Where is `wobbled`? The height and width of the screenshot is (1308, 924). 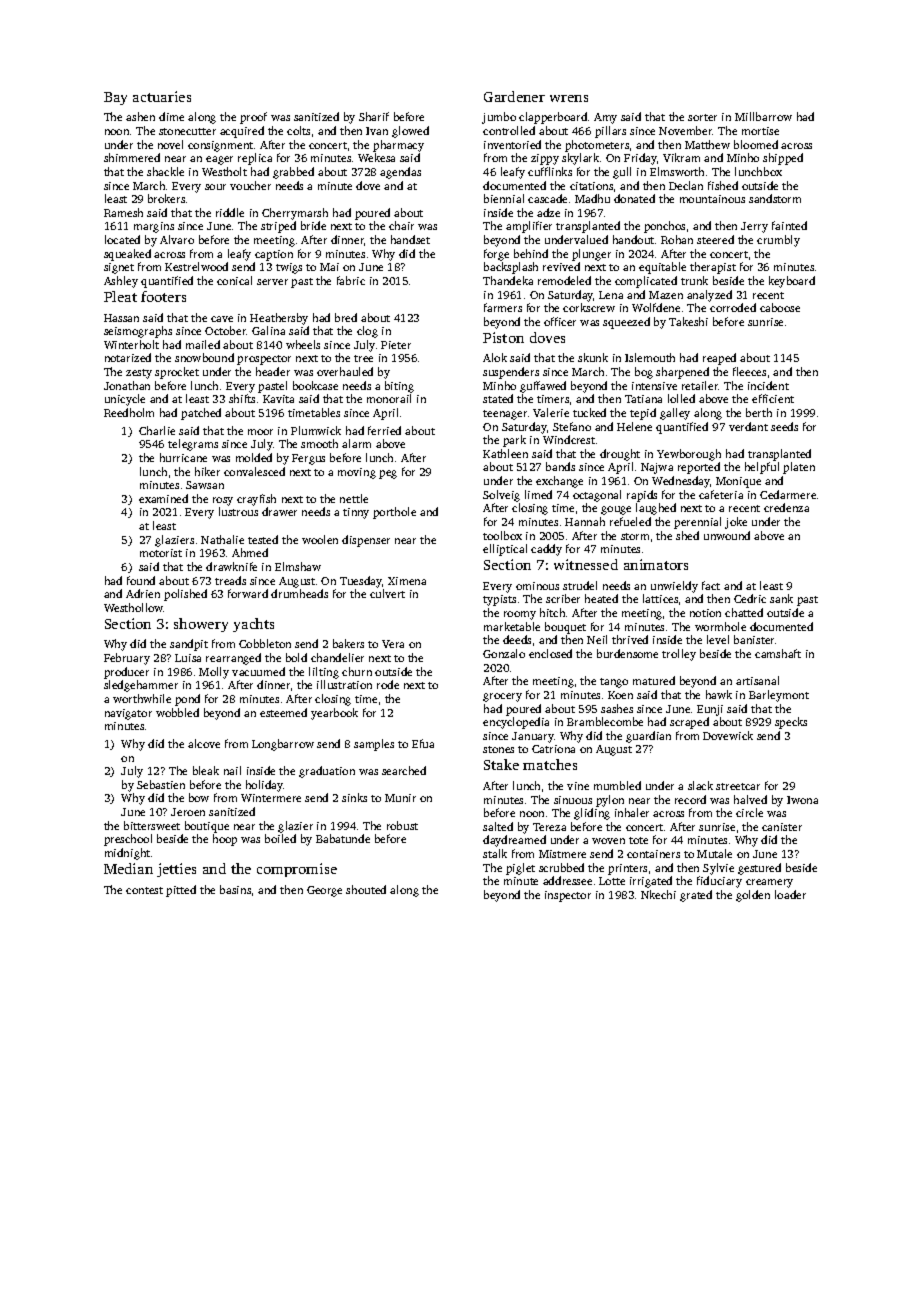
wobbled is located at coordinates (177, 712).
